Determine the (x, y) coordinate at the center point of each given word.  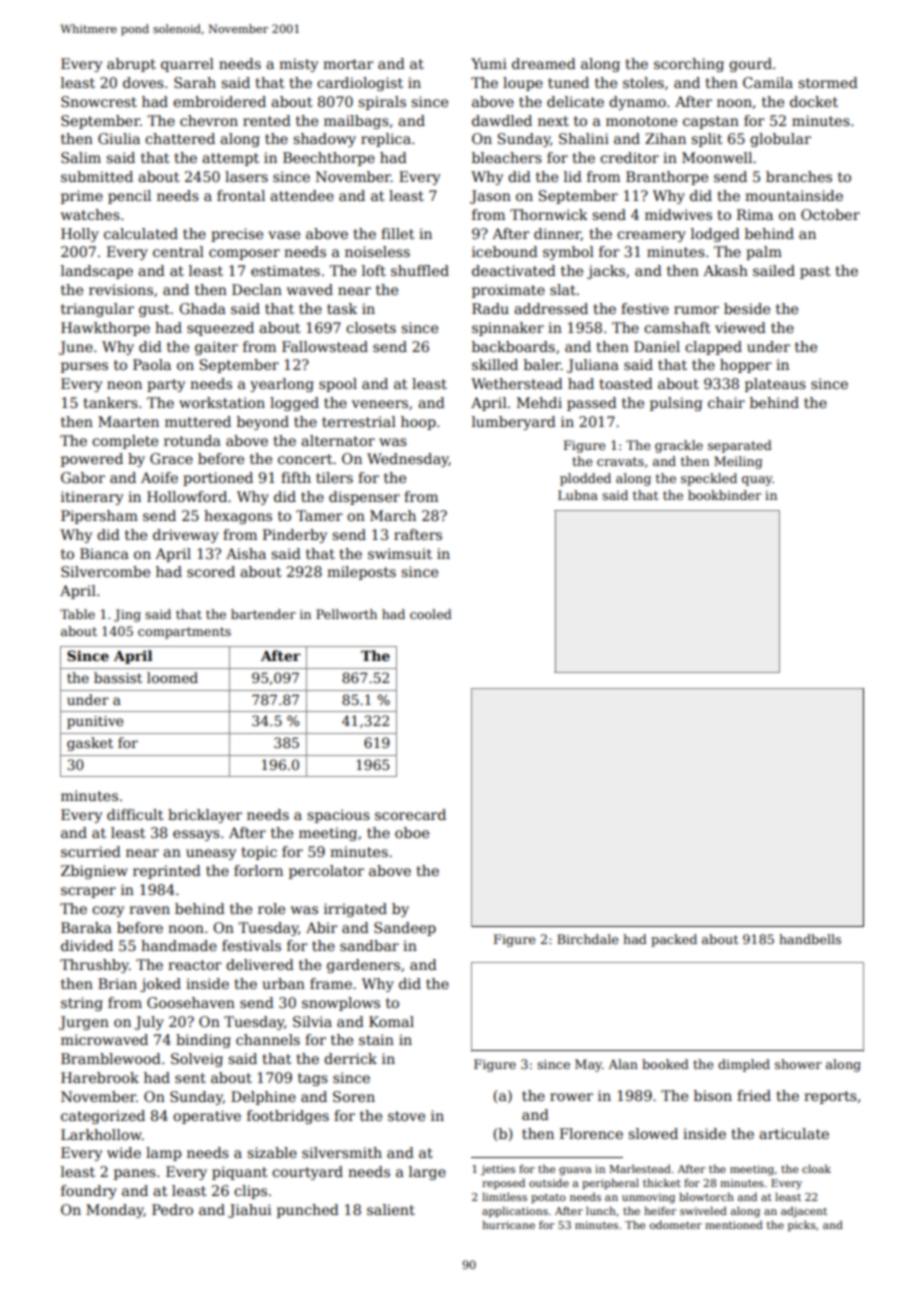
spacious (338, 816)
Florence (591, 1133)
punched (308, 1211)
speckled (709, 479)
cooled (431, 614)
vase (284, 235)
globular (780, 140)
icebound (505, 251)
